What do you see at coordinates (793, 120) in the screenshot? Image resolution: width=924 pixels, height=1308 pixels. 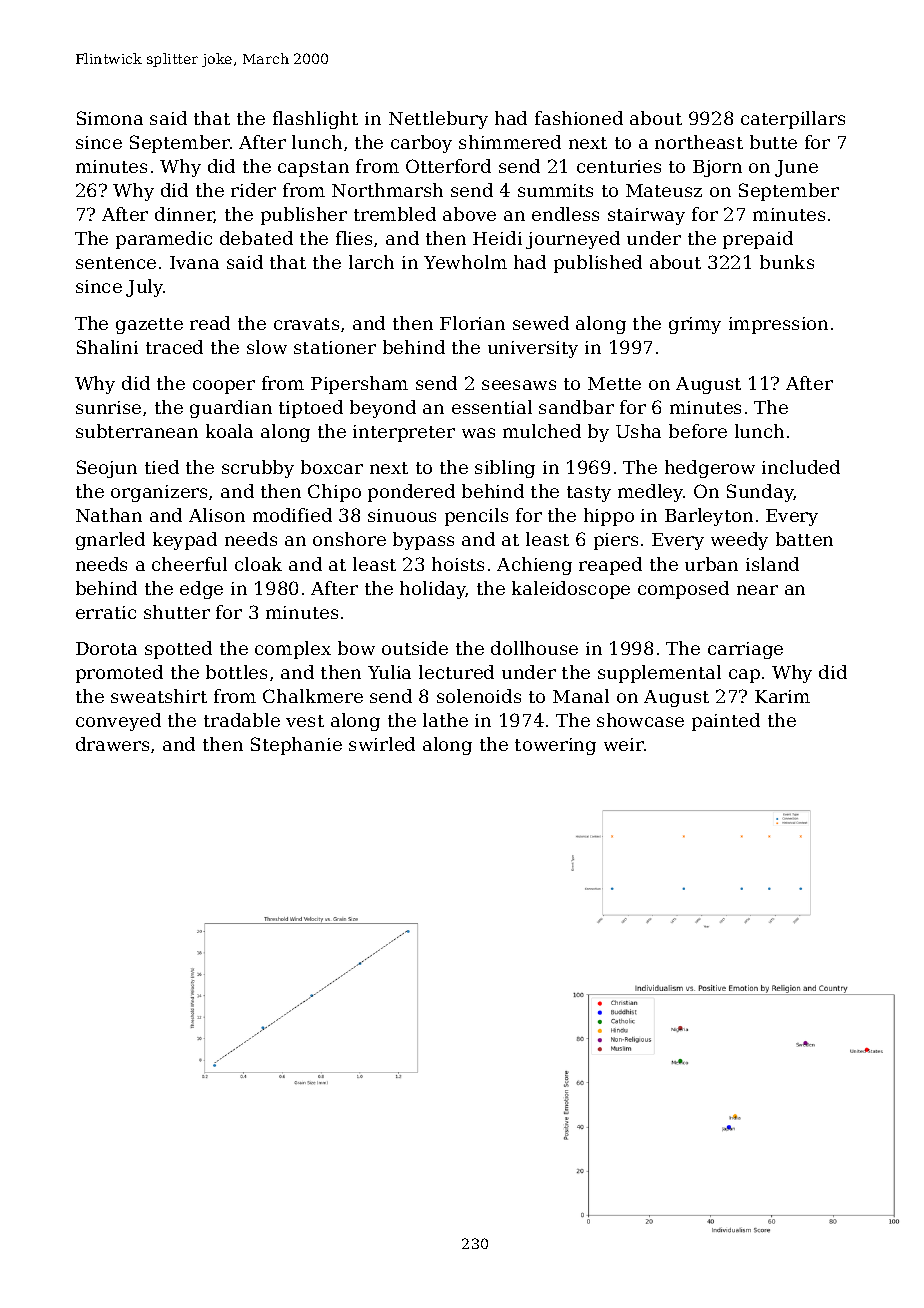 I see `caterpillars` at bounding box center [793, 120].
